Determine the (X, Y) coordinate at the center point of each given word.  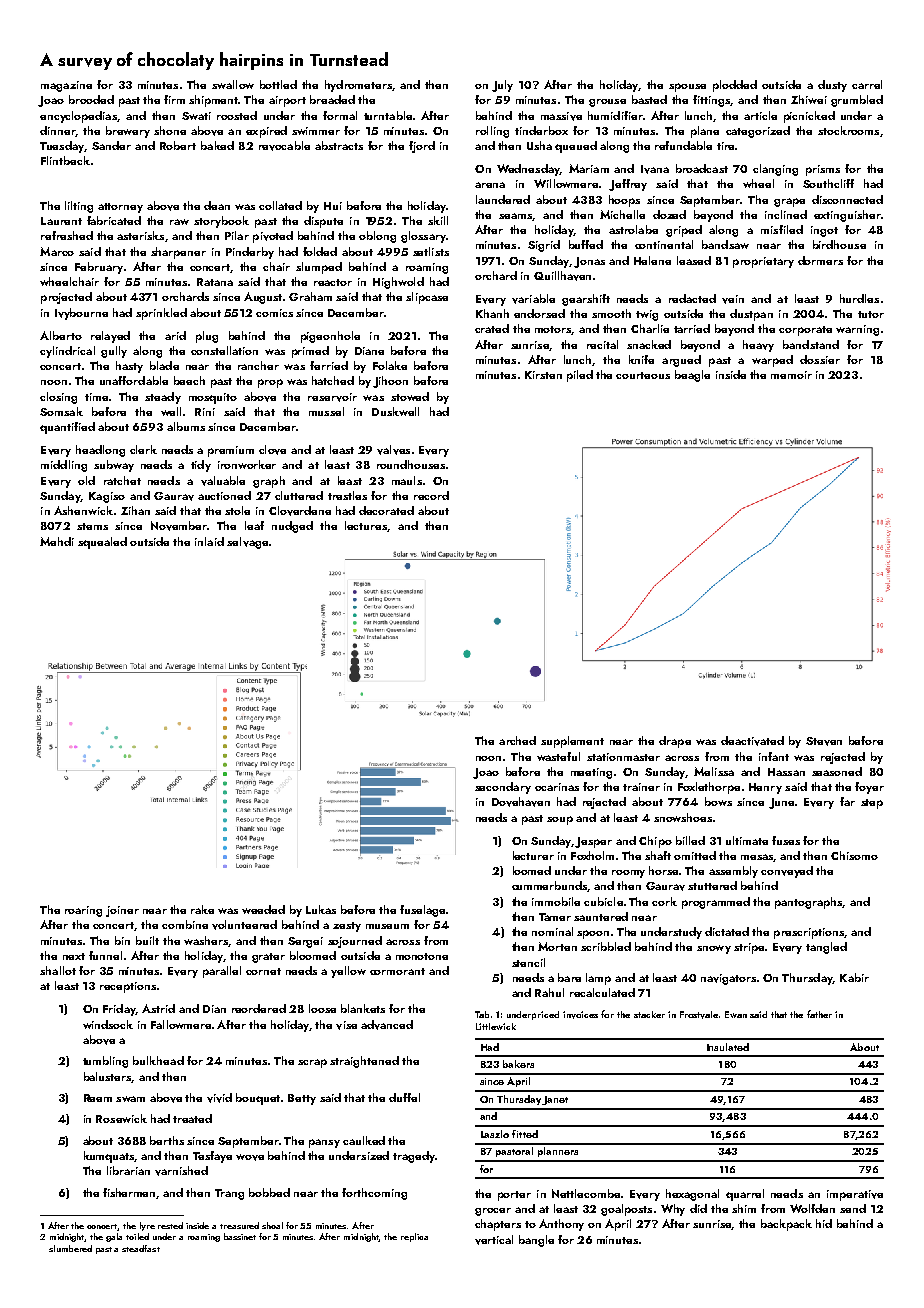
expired (266, 132)
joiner (122, 911)
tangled (826, 948)
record (431, 495)
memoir (791, 375)
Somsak (61, 411)
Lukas (321, 909)
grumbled (857, 101)
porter (514, 1196)
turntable (388, 115)
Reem (98, 1098)
